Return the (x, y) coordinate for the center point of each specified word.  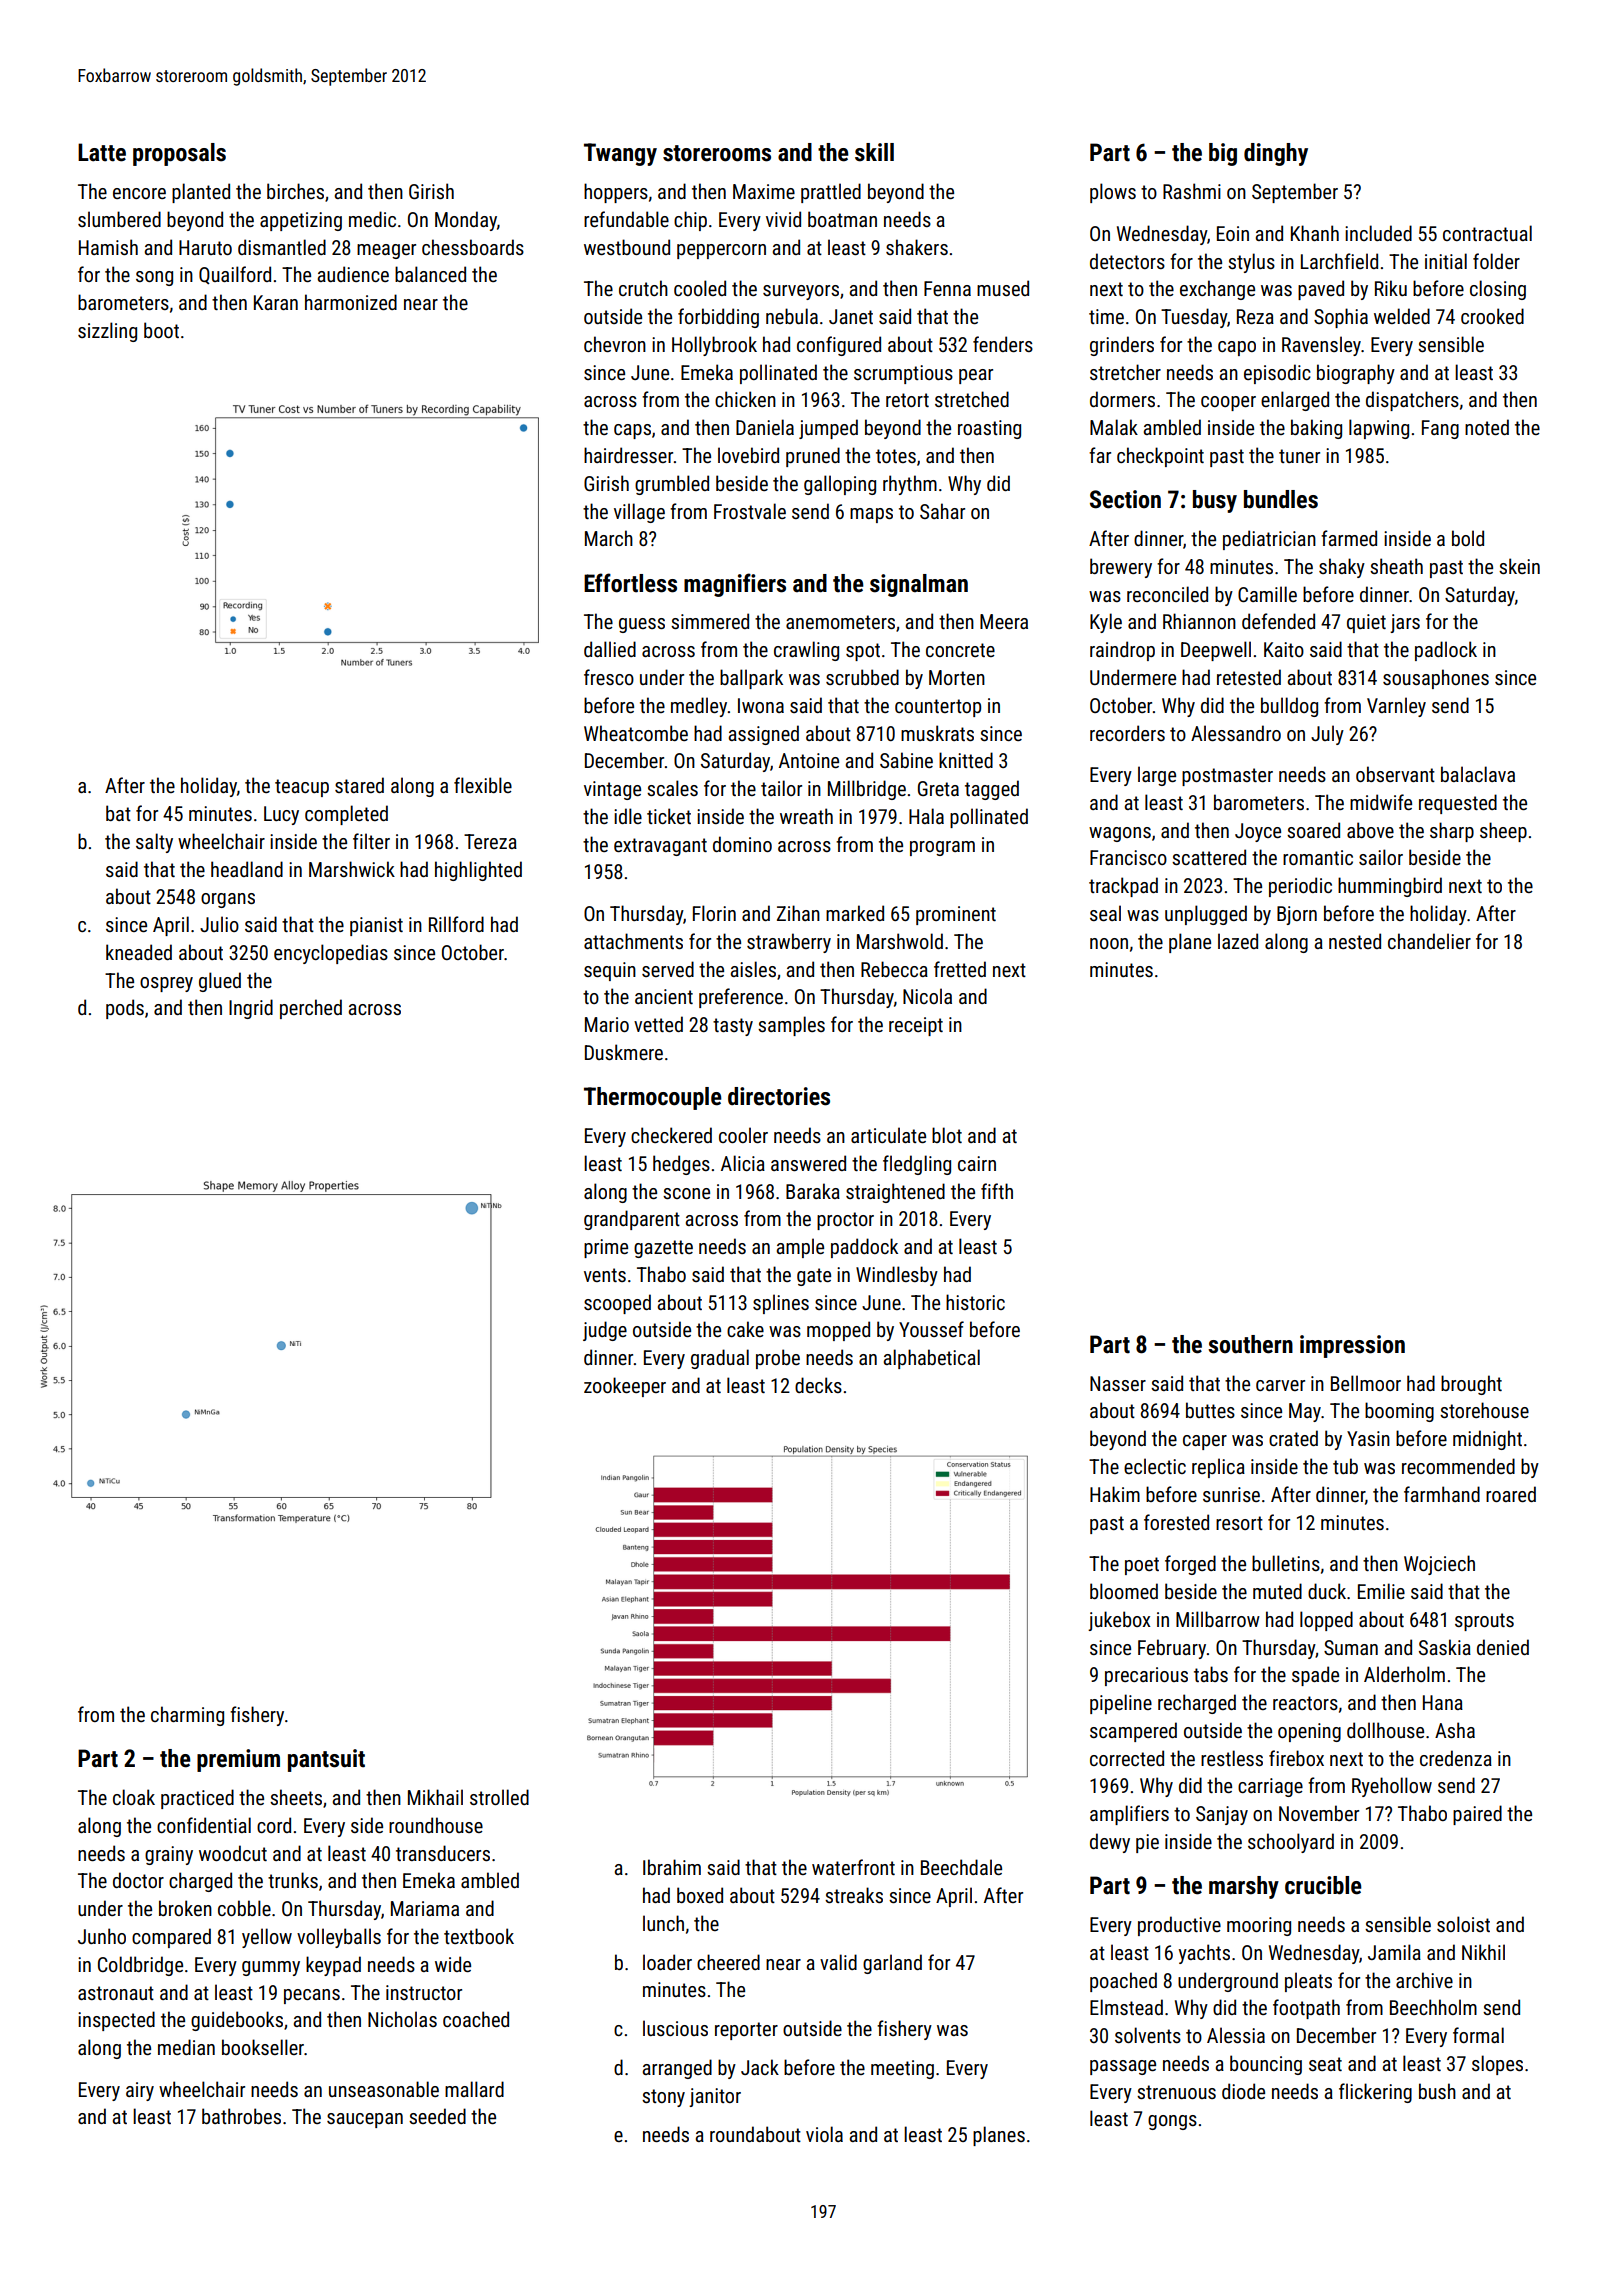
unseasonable (384, 2089)
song (154, 278)
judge (605, 1331)
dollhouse (1385, 1730)
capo (1237, 348)
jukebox (1119, 1621)
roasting (989, 429)
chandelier (1429, 941)
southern (1250, 1344)
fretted (960, 969)
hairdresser (628, 455)
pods (125, 1009)
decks (818, 1385)
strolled (499, 1797)
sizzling (107, 332)
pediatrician (1269, 540)
